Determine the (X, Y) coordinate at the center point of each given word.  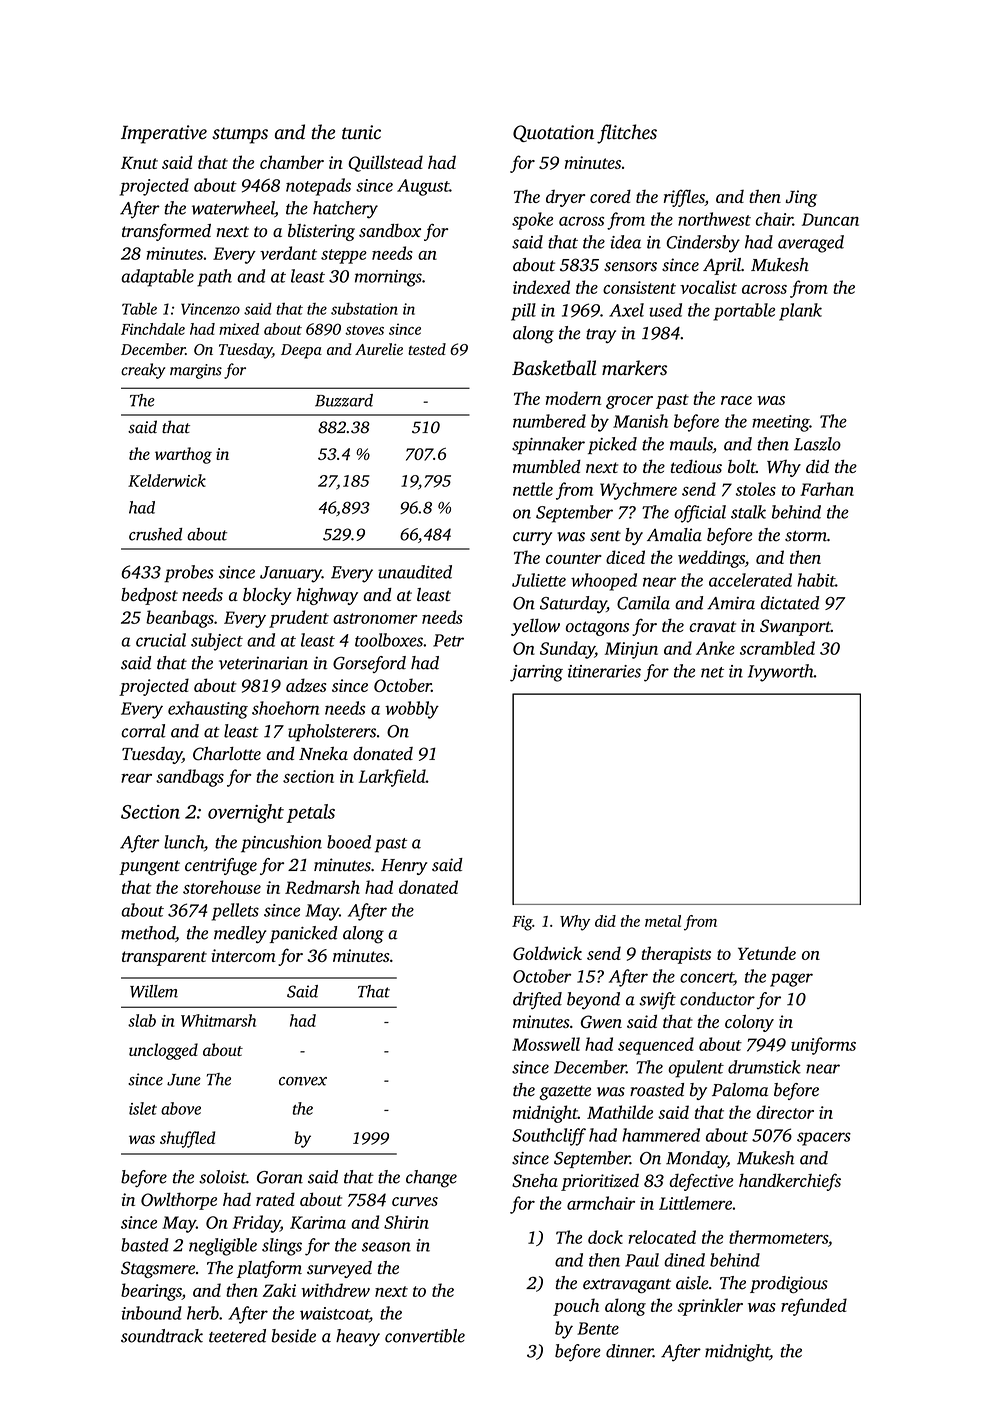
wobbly (412, 710)
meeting (780, 423)
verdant (288, 253)
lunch (184, 842)
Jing (801, 198)
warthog (183, 455)
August (423, 187)
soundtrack (162, 1336)
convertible (425, 1336)
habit (816, 580)
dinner (629, 1351)
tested (427, 349)
